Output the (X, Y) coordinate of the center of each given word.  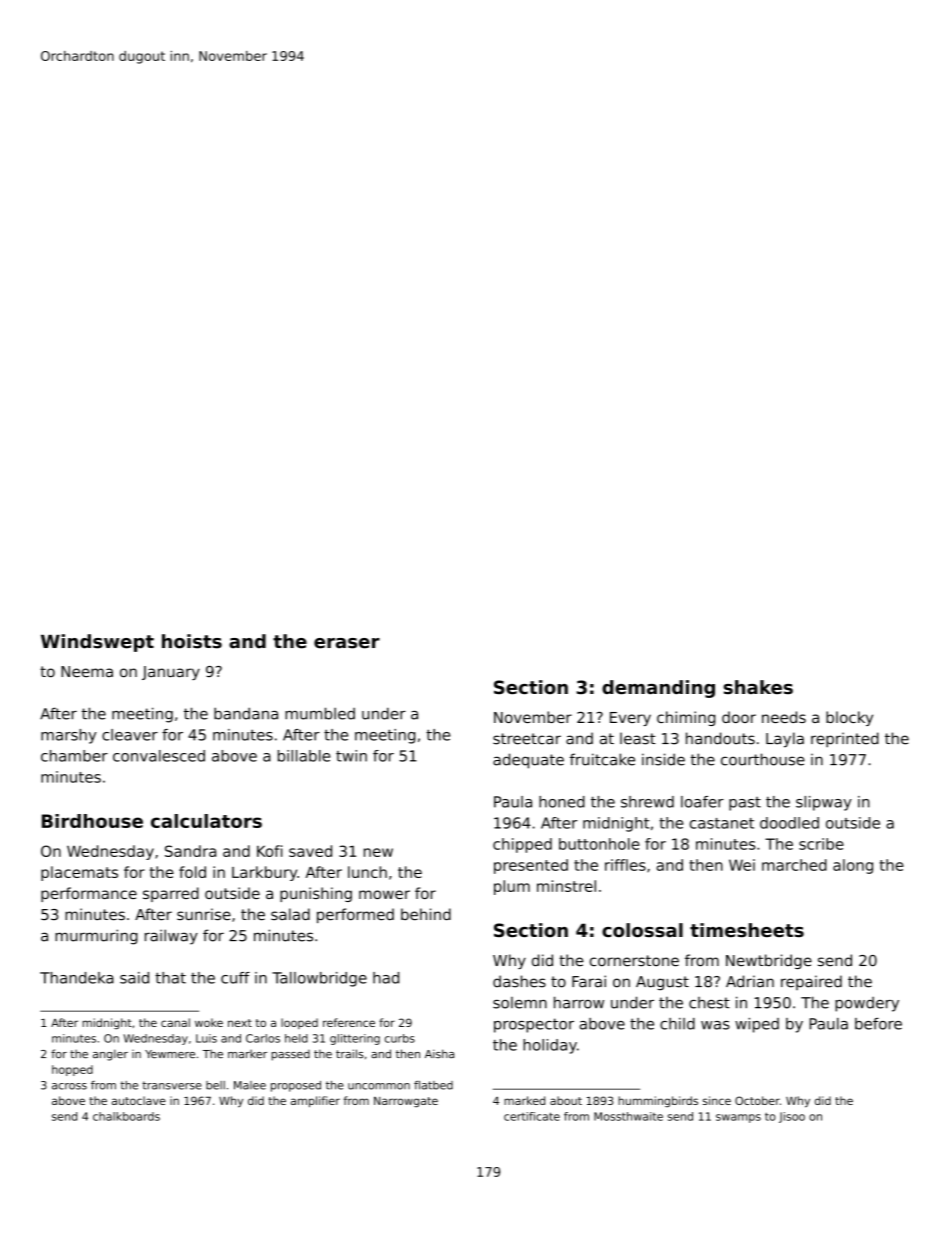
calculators (206, 821)
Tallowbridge (319, 979)
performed (355, 915)
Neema (87, 672)
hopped (72, 1070)
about (566, 1100)
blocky (849, 718)
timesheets (747, 930)
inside (663, 759)
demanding (658, 689)
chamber (74, 756)
